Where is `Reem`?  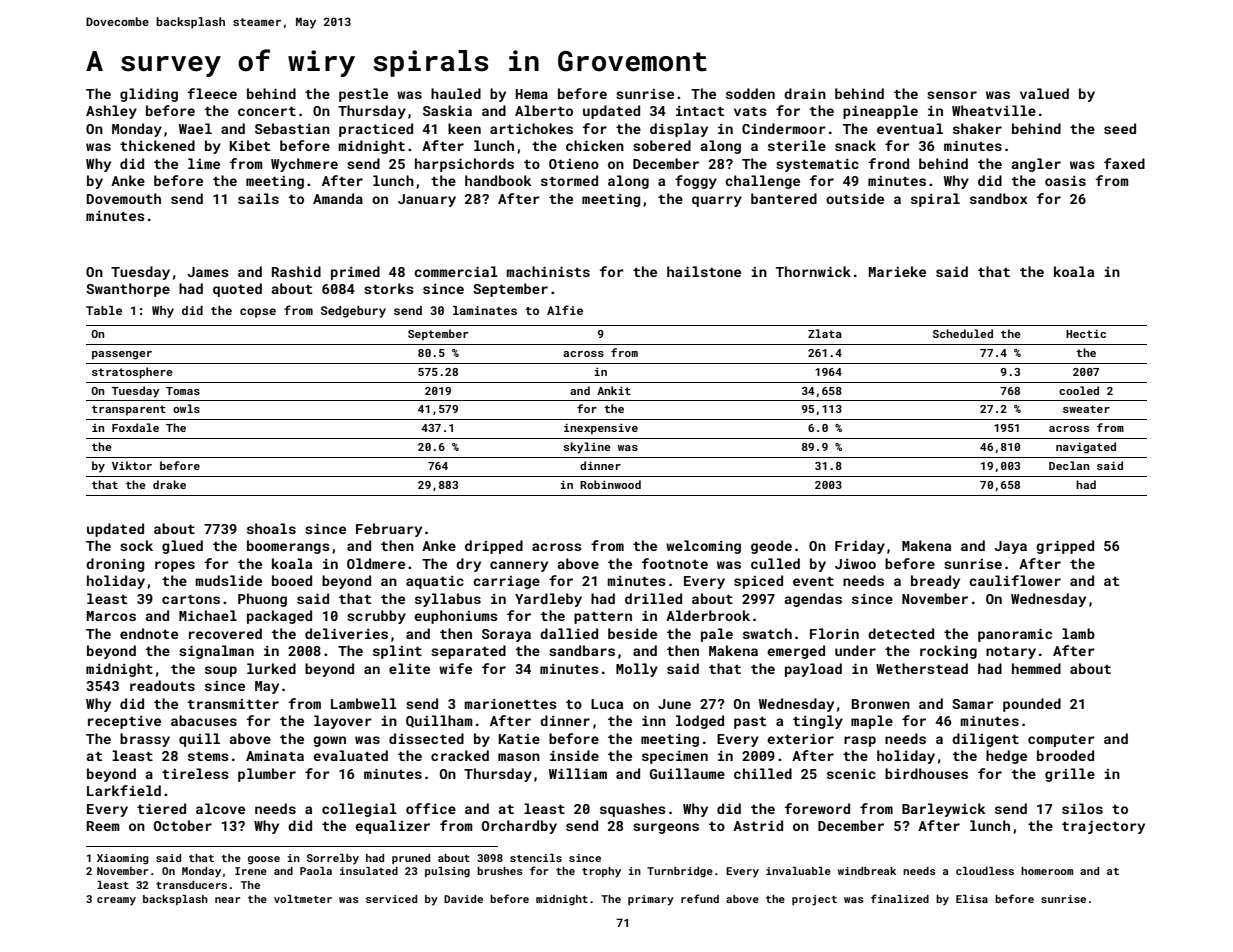 Reem is located at coordinates (103, 826).
